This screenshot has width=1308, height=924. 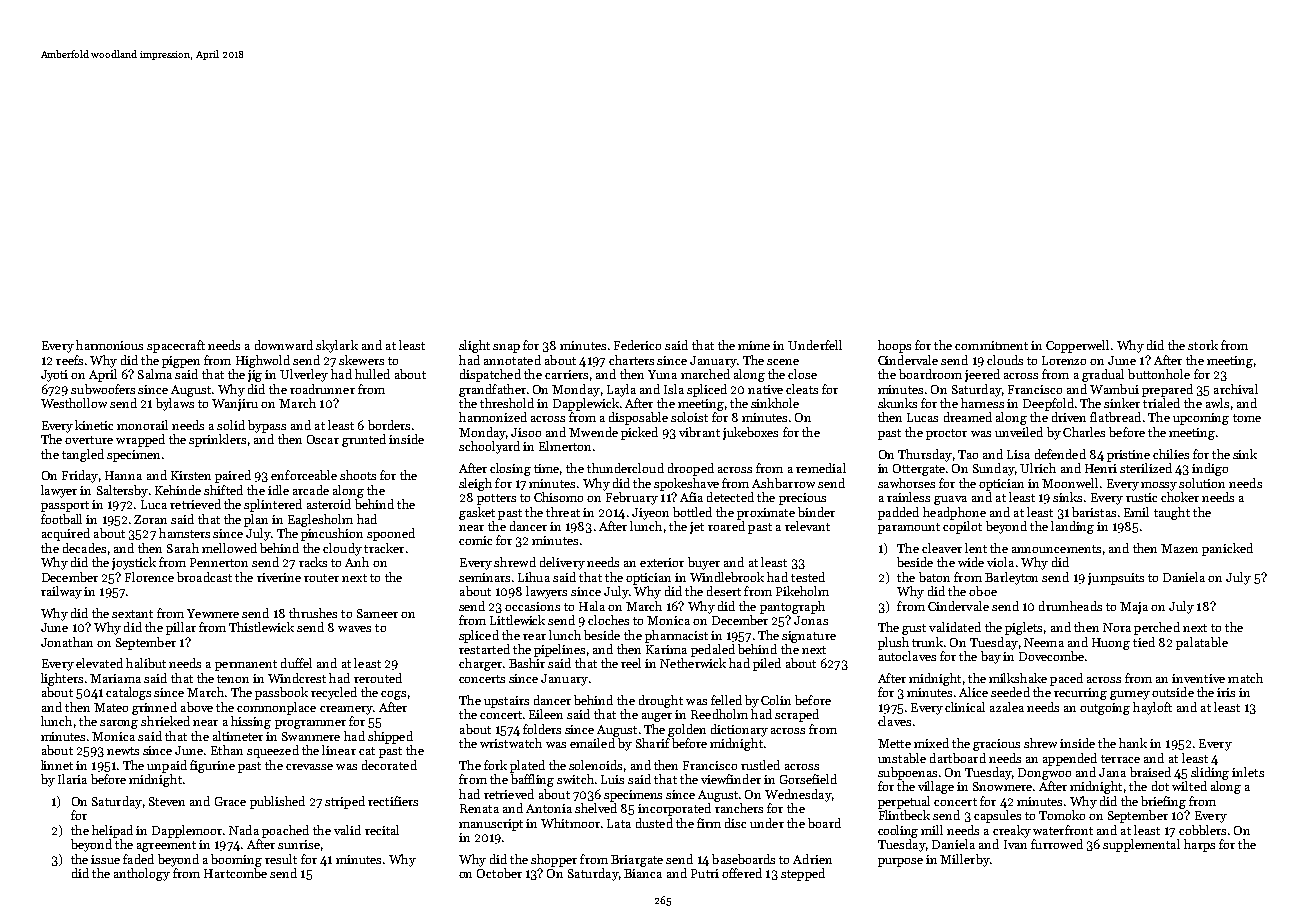 I want to click on Hartcombe, so click(x=235, y=873).
